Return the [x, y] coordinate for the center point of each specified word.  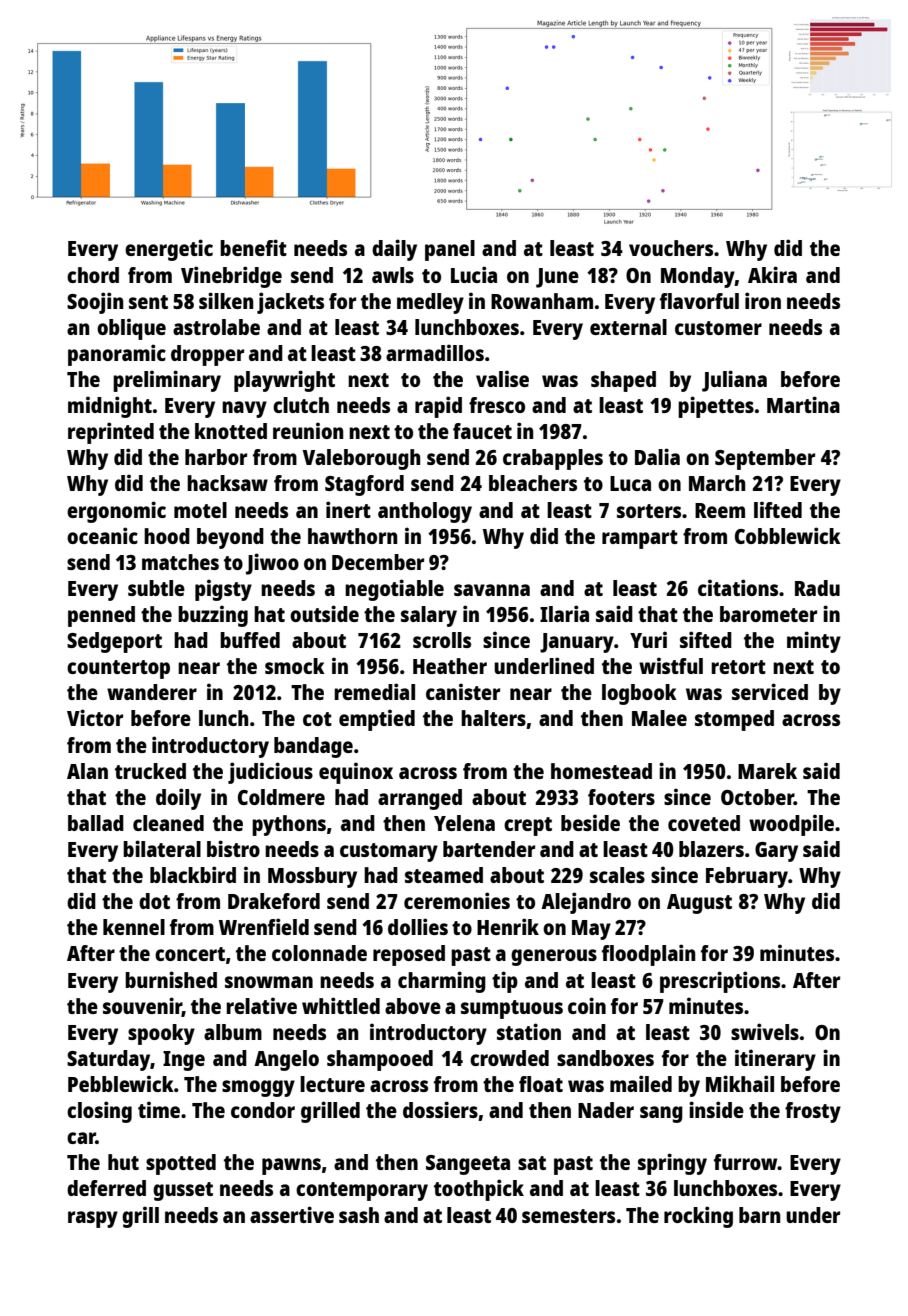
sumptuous [512, 1009]
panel [450, 250]
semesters [568, 1216]
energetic [169, 250]
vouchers [671, 248]
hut [123, 1162]
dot [154, 901]
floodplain [648, 955]
